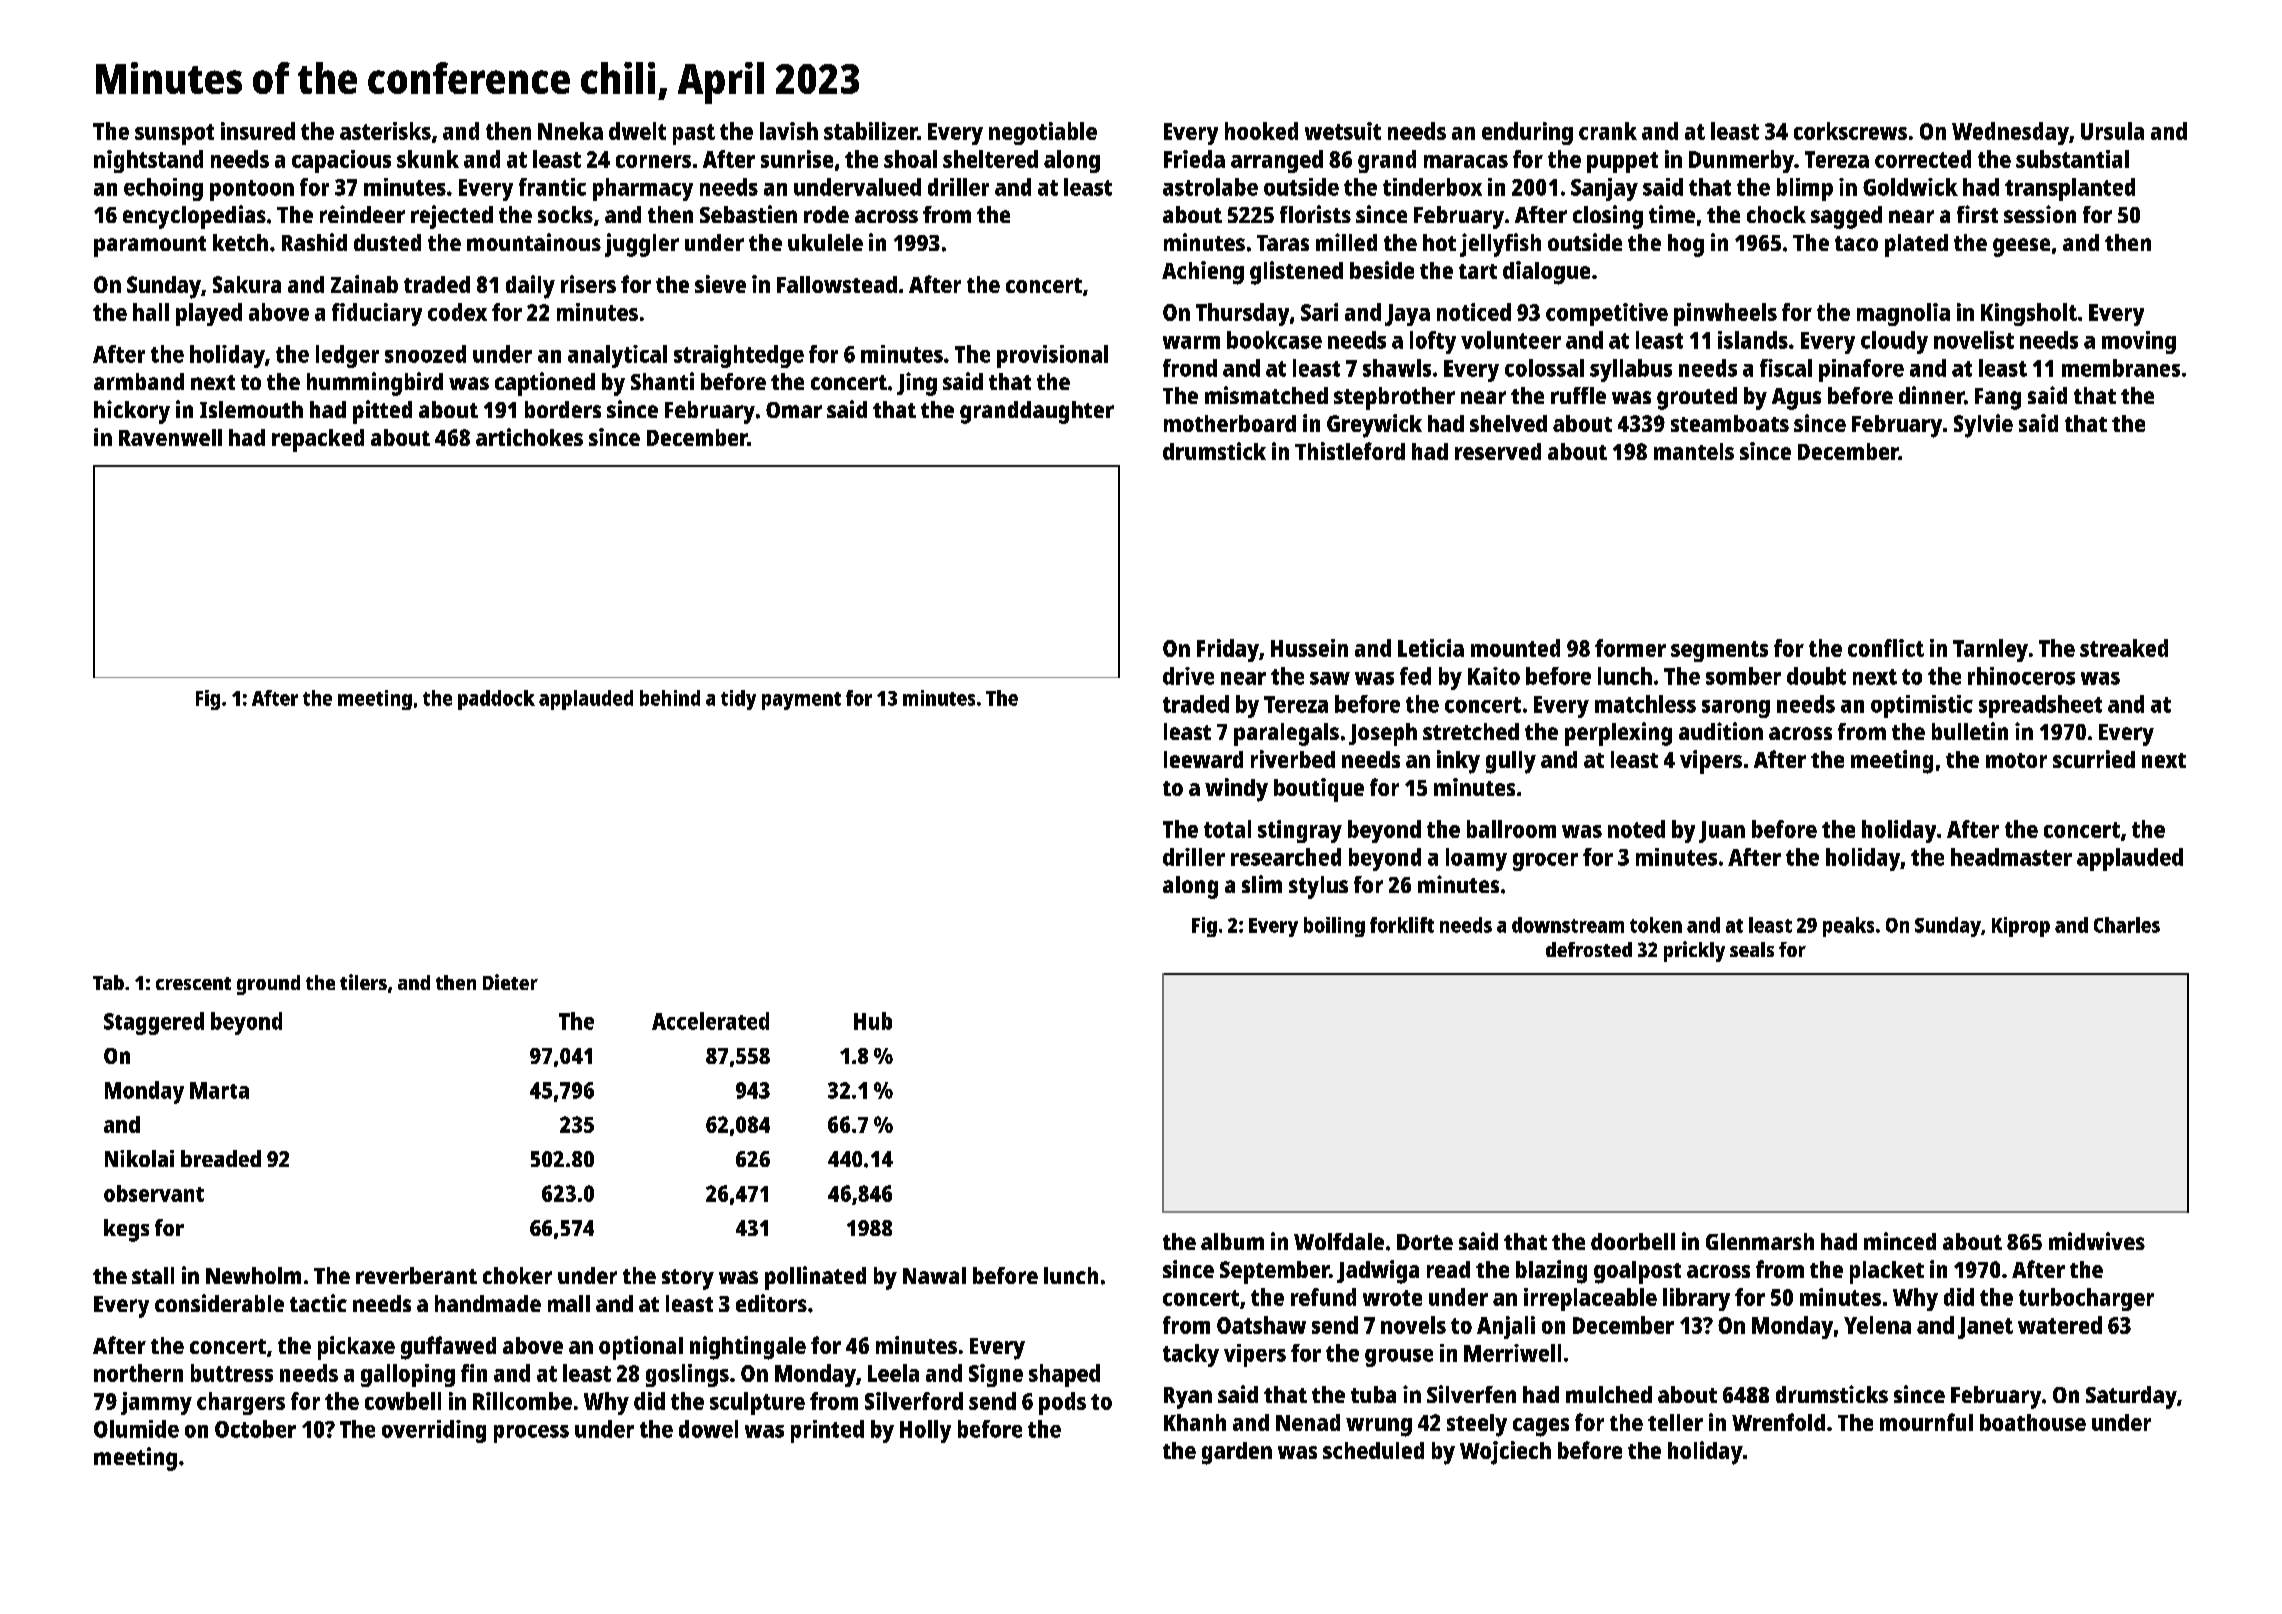 This image has height=1614, width=2282. Describe the element at coordinates (1618, 734) in the image. I see `perplexing` at that location.
